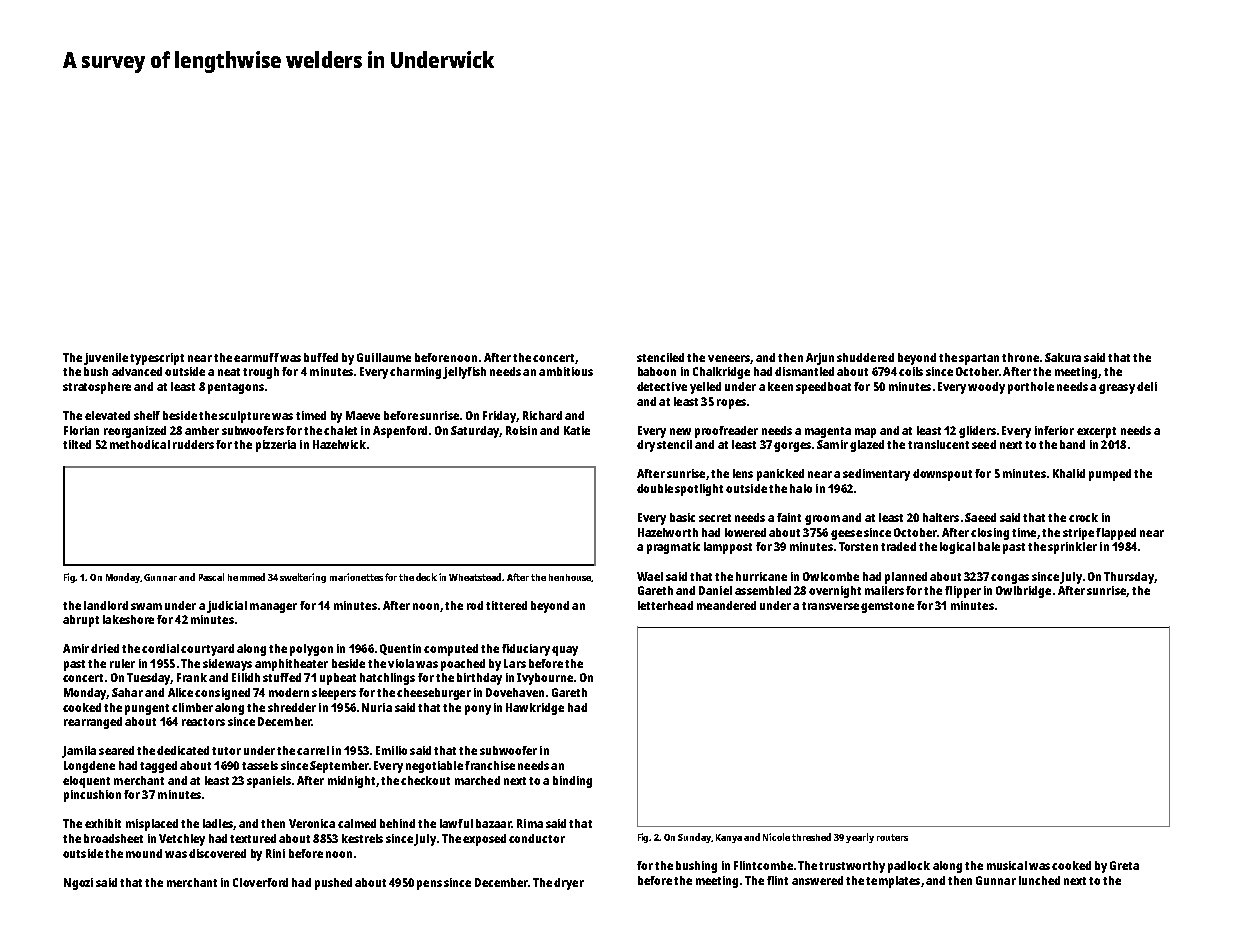  What do you see at coordinates (451, 650) in the screenshot?
I see `computed` at bounding box center [451, 650].
